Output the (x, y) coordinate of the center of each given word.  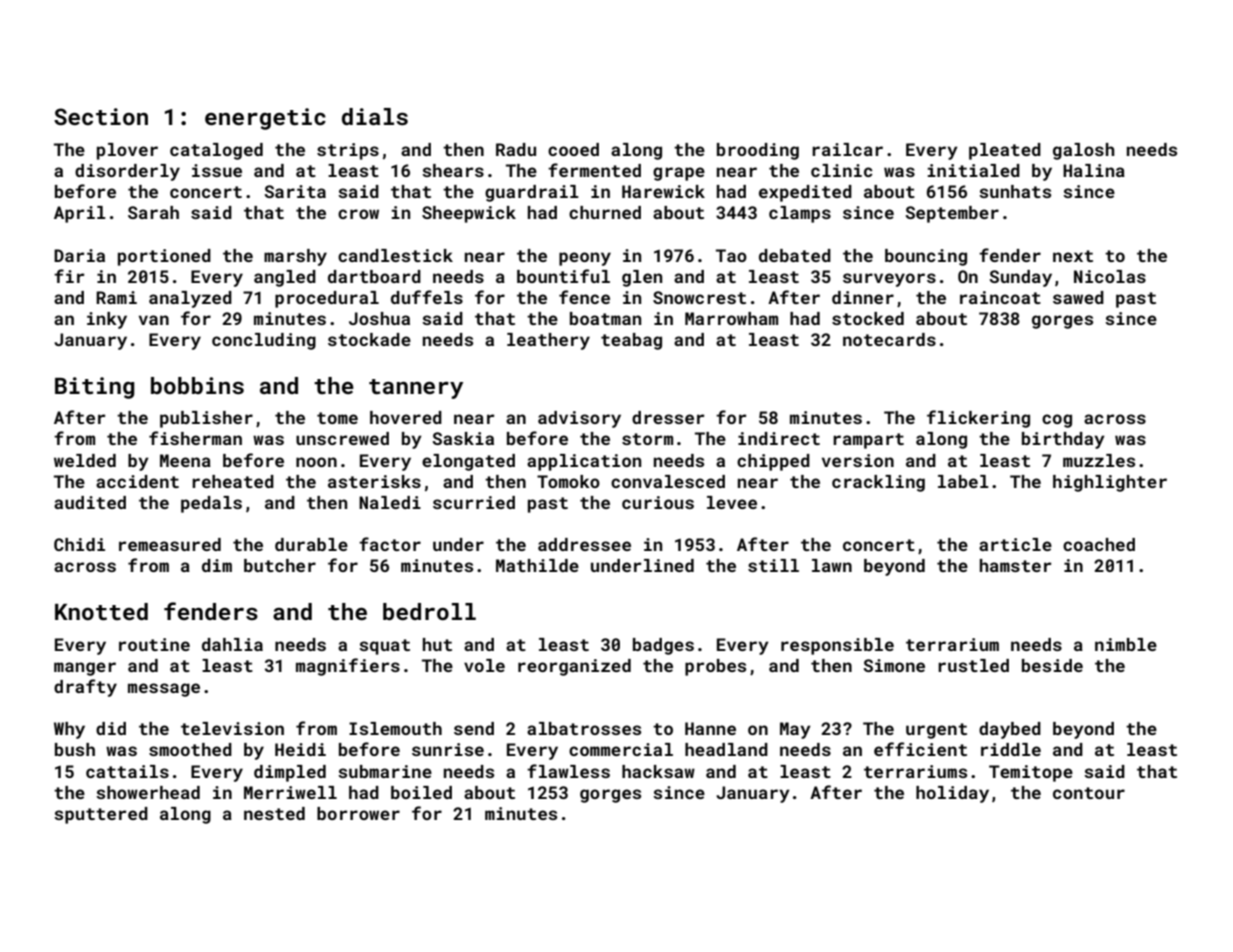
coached (1099, 544)
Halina (1094, 170)
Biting (95, 388)
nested (274, 813)
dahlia (232, 644)
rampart (868, 441)
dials (375, 116)
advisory (579, 419)
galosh (1084, 151)
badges (663, 646)
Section (101, 116)
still (773, 565)
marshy (295, 257)
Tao (731, 255)
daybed (1010, 730)
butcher (280, 565)
